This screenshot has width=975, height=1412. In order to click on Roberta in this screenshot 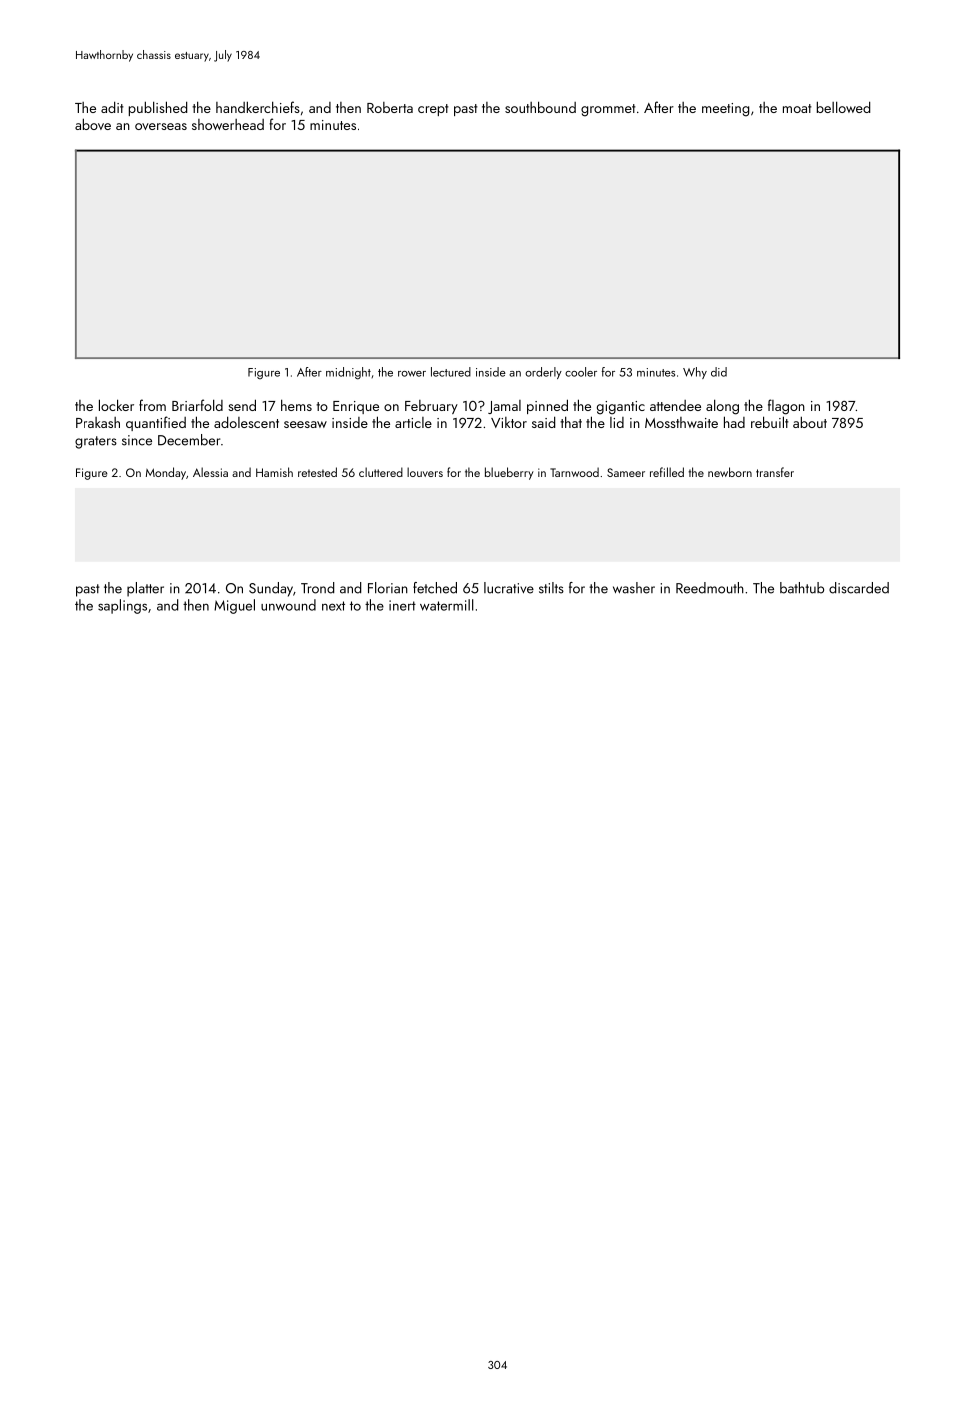, I will do `click(390, 107)`.
